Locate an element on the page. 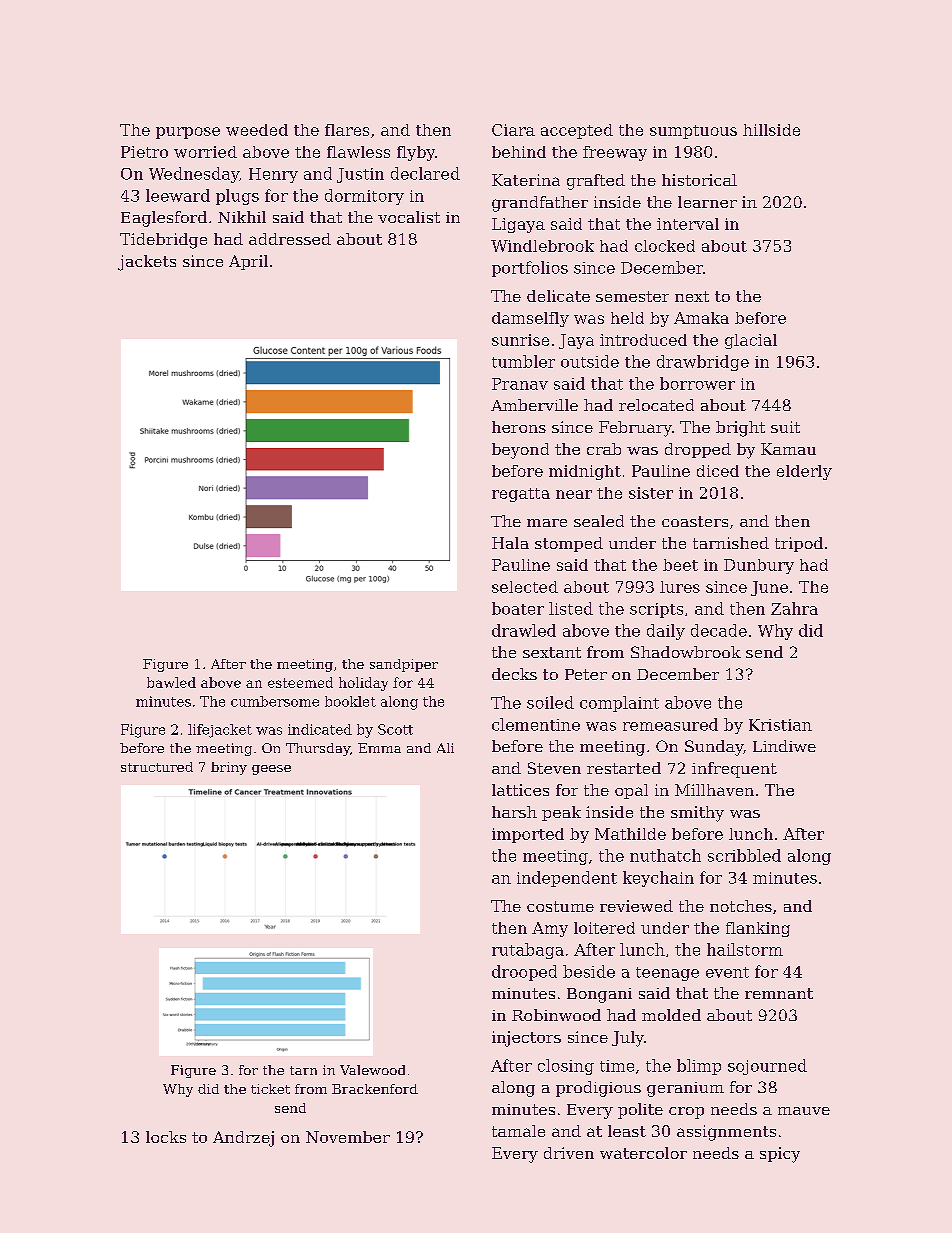 Image resolution: width=952 pixels, height=1233 pixels. ticket is located at coordinates (270, 1089).
